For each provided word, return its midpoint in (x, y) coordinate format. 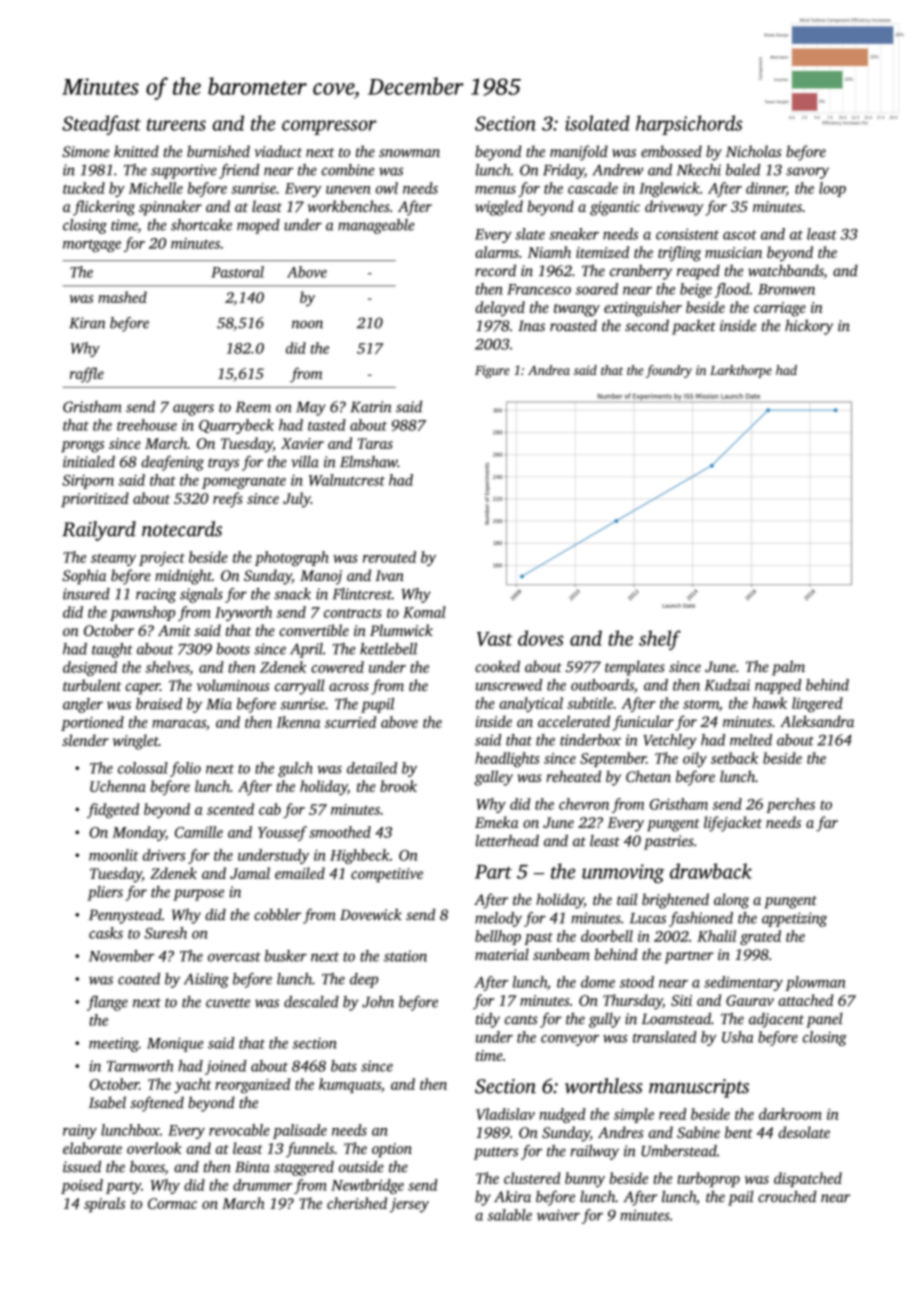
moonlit (114, 855)
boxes (147, 1168)
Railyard (99, 531)
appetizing (794, 919)
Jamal (250, 873)
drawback (711, 871)
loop (832, 189)
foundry (669, 371)
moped (258, 226)
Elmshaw (369, 462)
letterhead (507, 841)
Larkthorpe (741, 371)
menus (495, 190)
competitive (387, 875)
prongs (82, 447)
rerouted (389, 557)
